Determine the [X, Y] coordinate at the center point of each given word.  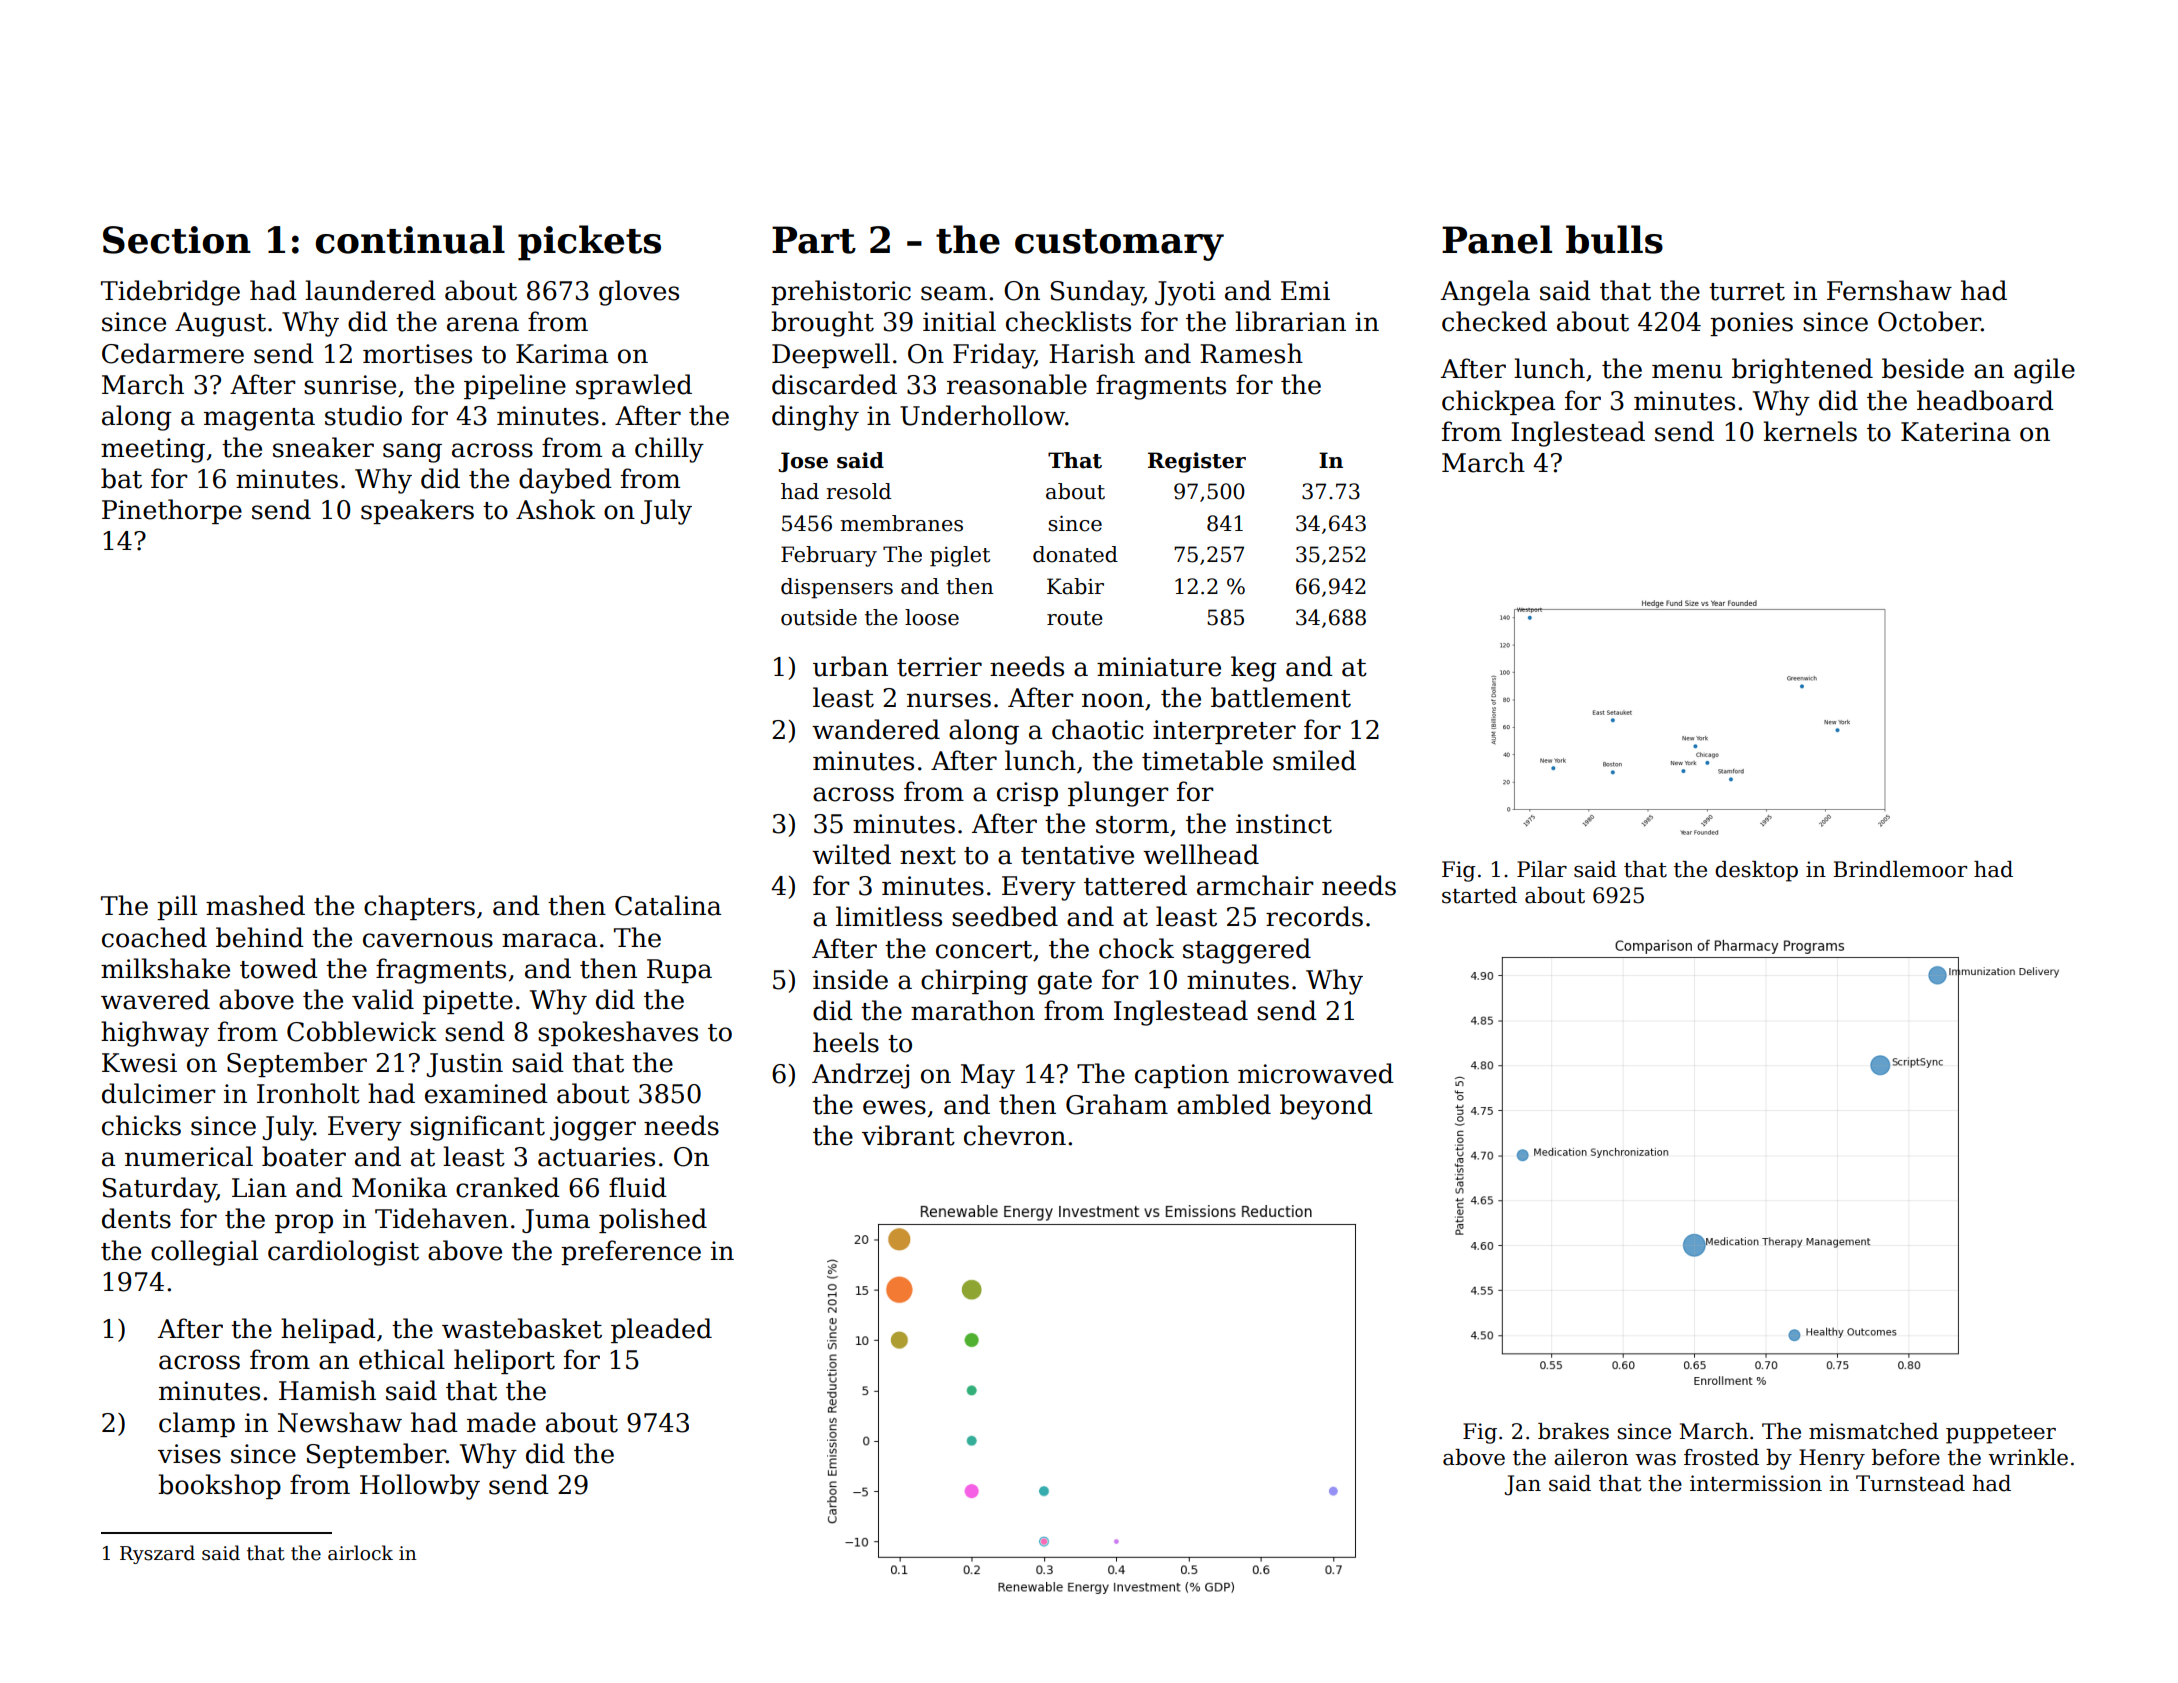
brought [822, 324]
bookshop [219, 1486]
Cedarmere [173, 353]
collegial [204, 1253]
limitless [889, 916]
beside [1923, 368]
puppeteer [2001, 1434]
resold [859, 491]
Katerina [1956, 432]
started [1479, 895]
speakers [417, 511]
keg [1254, 669]
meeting [153, 450]
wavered [155, 999]
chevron [1015, 1135]
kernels [1810, 431]
